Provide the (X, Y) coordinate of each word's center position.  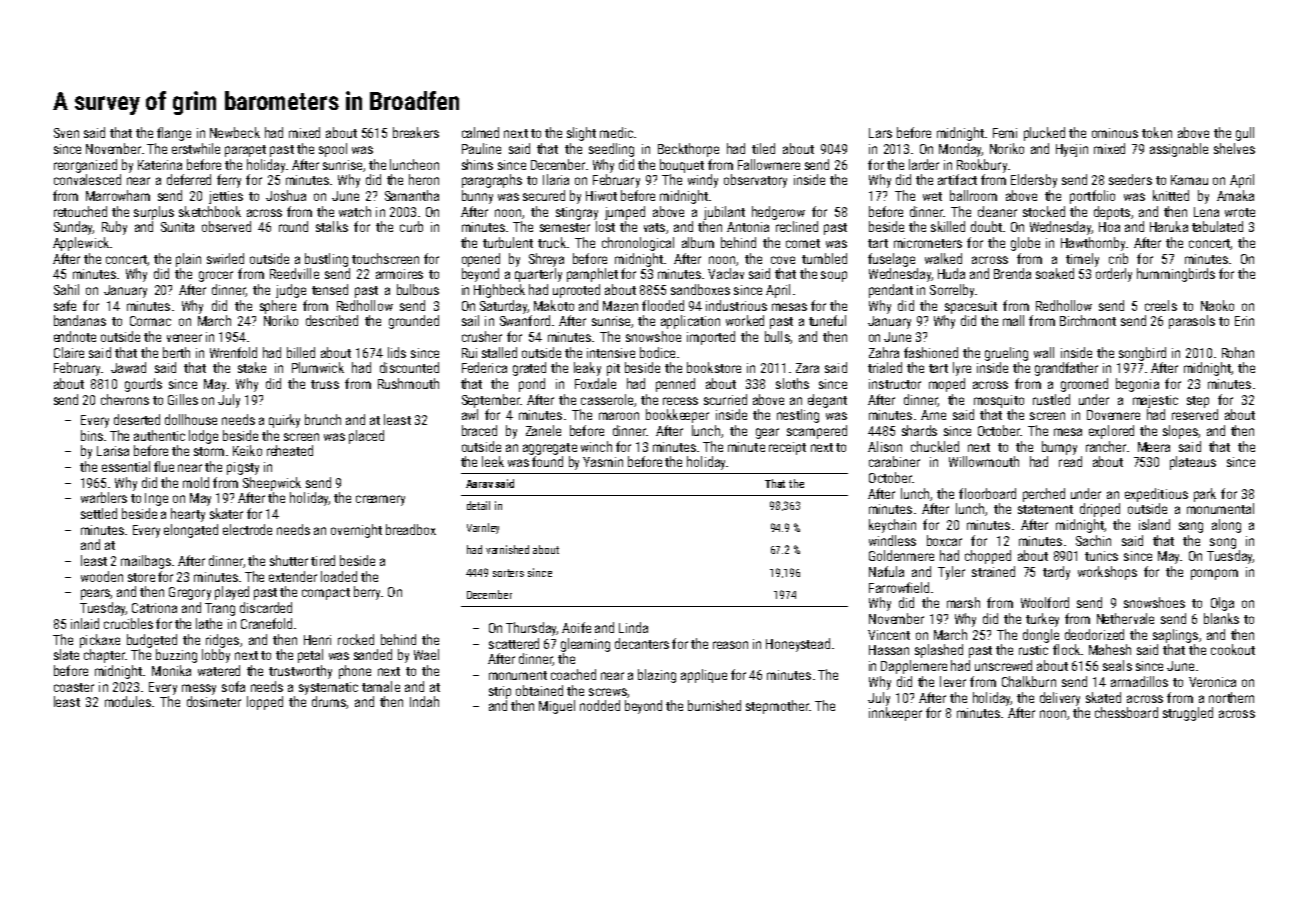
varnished (507, 549)
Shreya (546, 260)
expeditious (1156, 495)
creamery (380, 500)
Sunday (73, 228)
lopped (265, 703)
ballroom (973, 195)
